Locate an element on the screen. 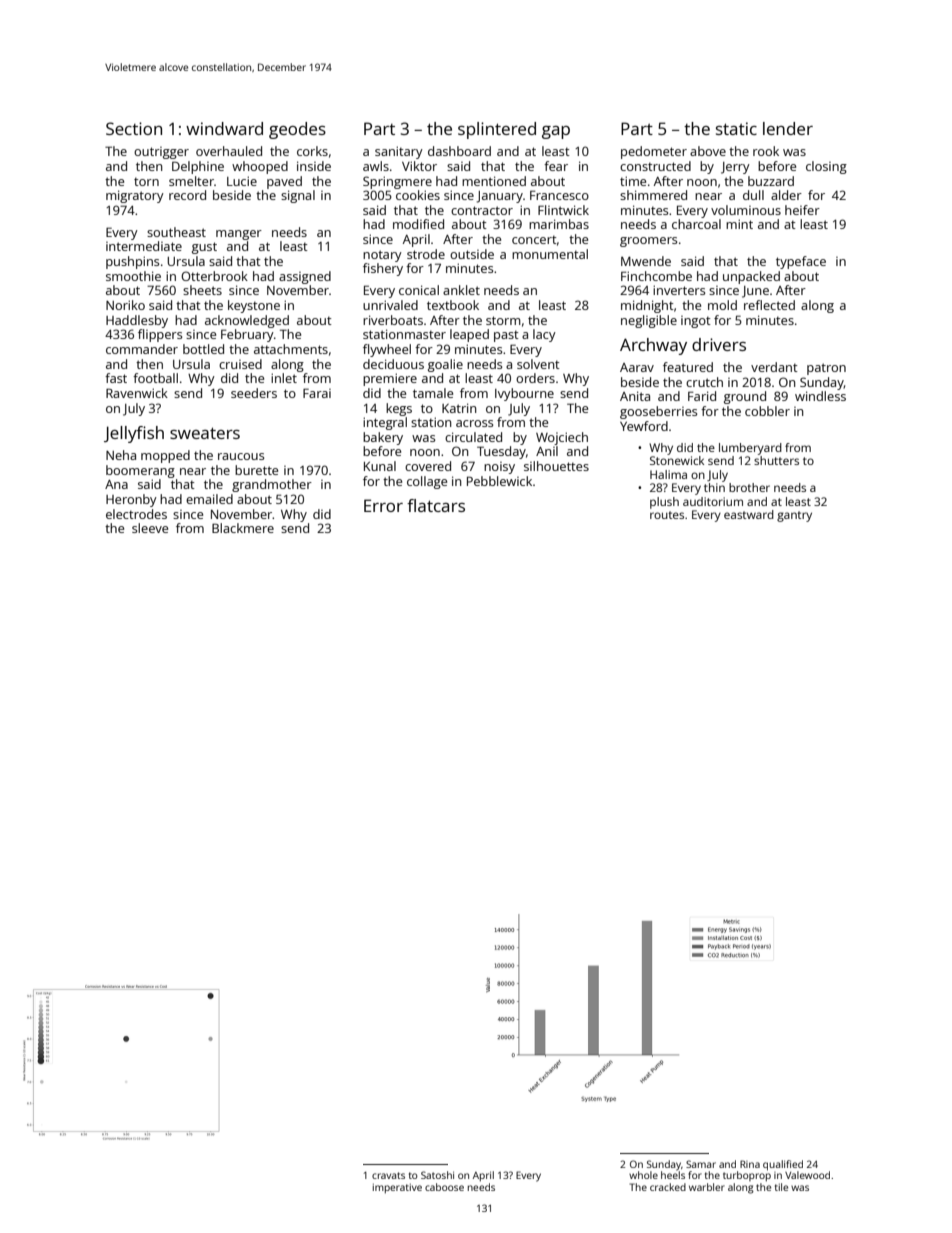 This screenshot has height=1233, width=952. Satoshi is located at coordinates (437, 1175).
